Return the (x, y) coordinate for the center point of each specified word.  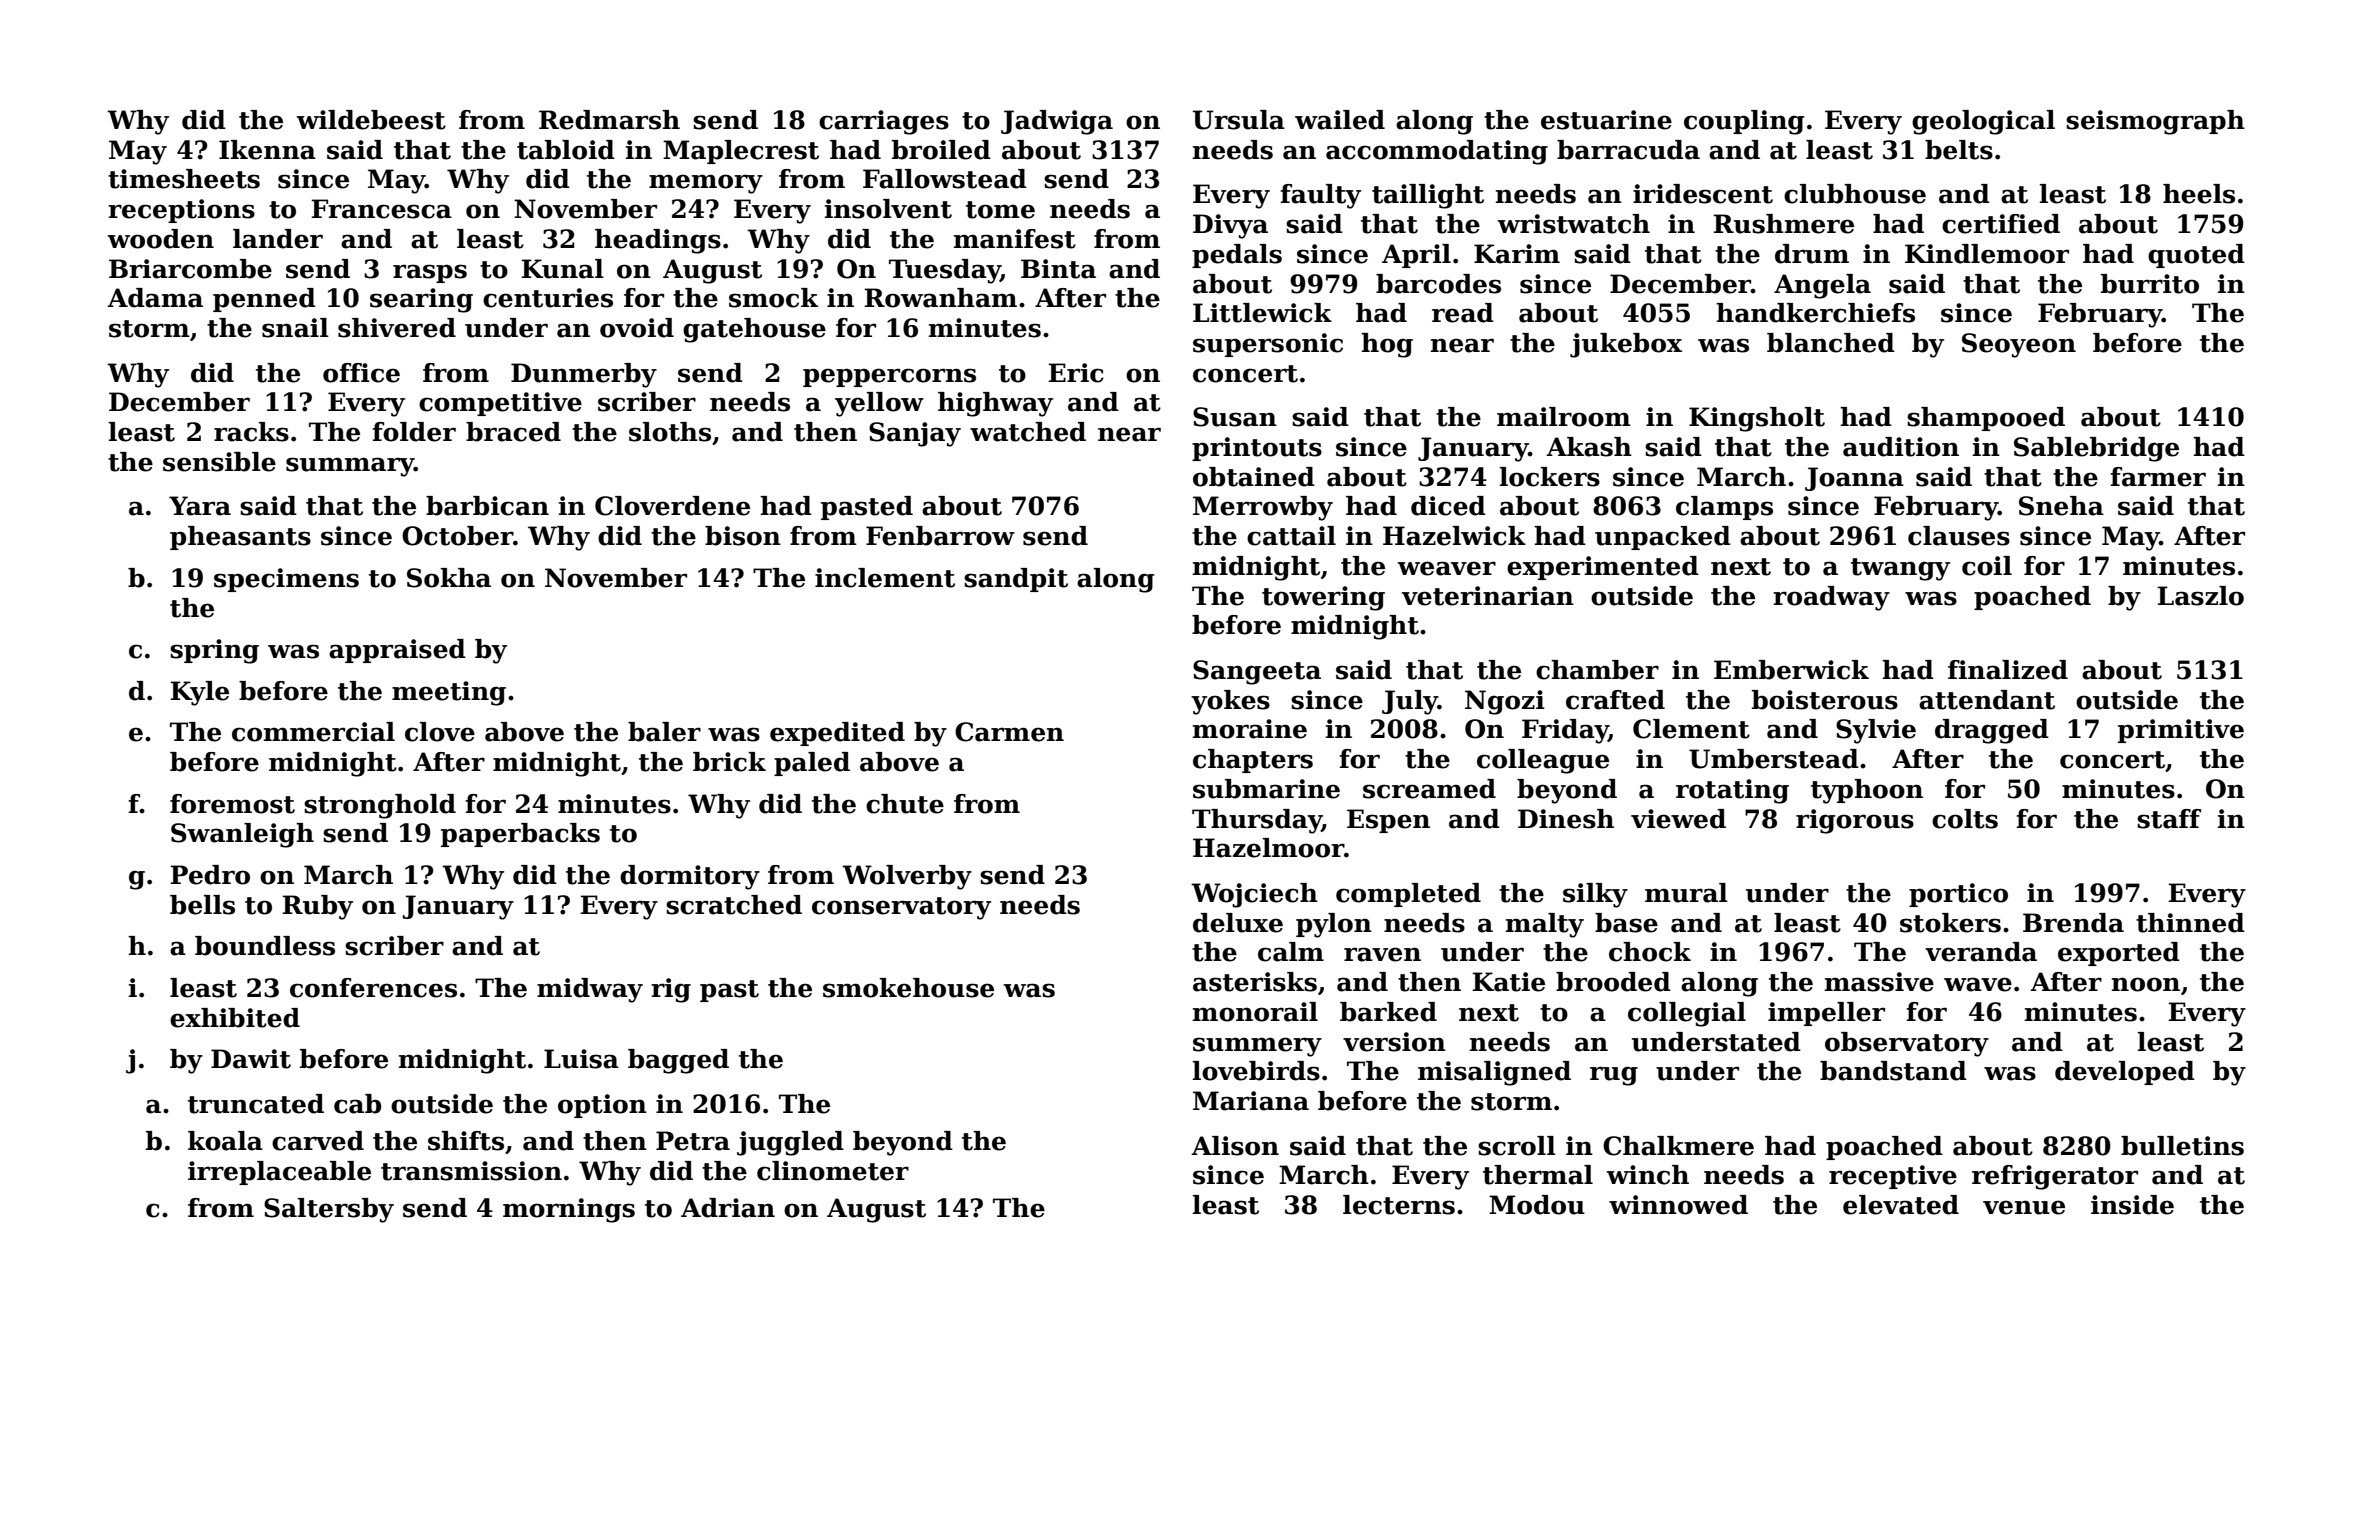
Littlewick (1262, 313)
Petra (693, 1141)
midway (590, 990)
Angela (1822, 286)
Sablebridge (2096, 449)
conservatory (901, 908)
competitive (500, 404)
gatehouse (754, 330)
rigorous (1855, 821)
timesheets (184, 179)
